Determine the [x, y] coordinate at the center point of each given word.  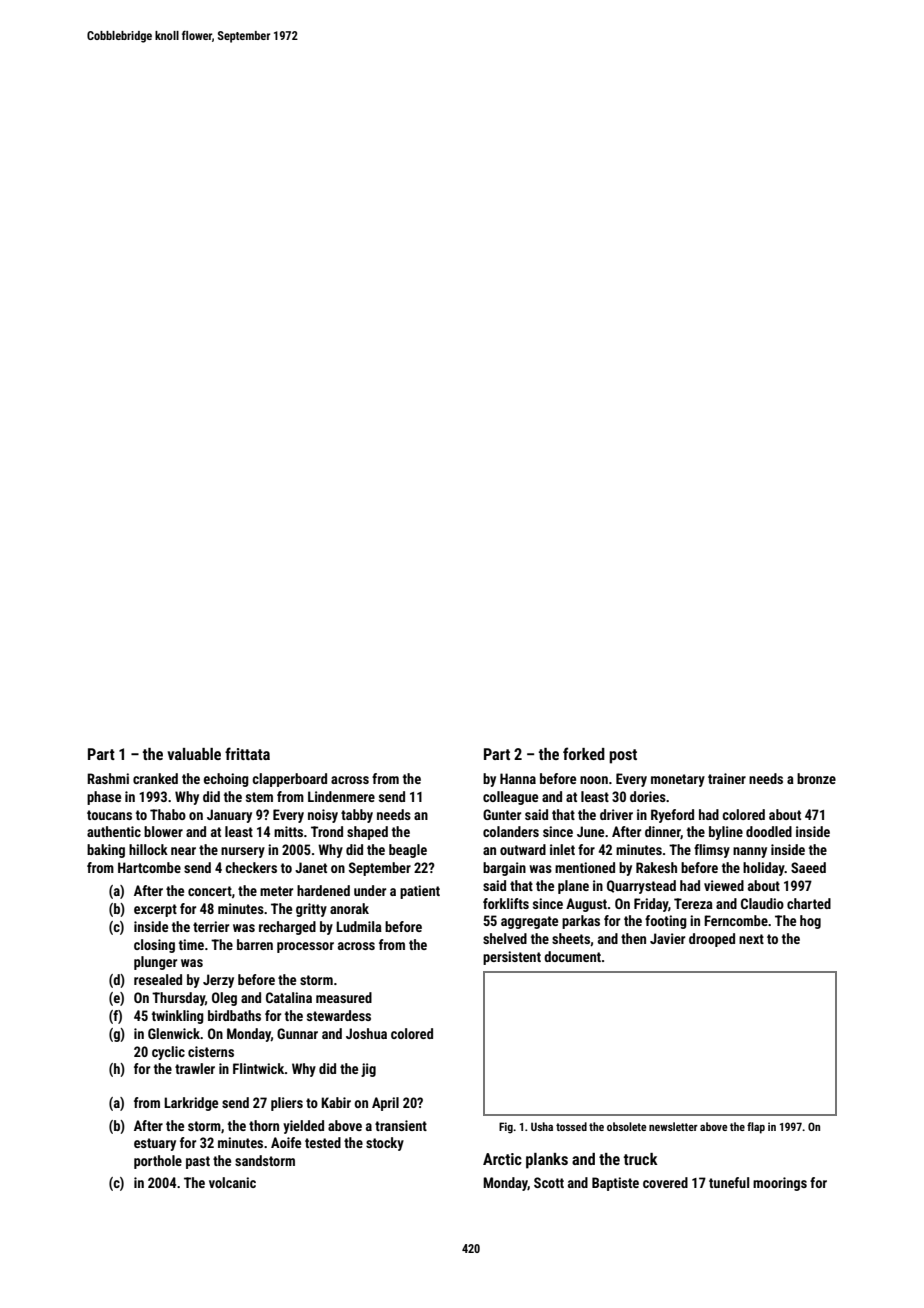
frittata [247, 753]
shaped [367, 833]
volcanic [232, 1182]
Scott [549, 1182]
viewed [724, 885]
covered [665, 1182]
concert [210, 891]
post [623, 756]
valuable [194, 754]
